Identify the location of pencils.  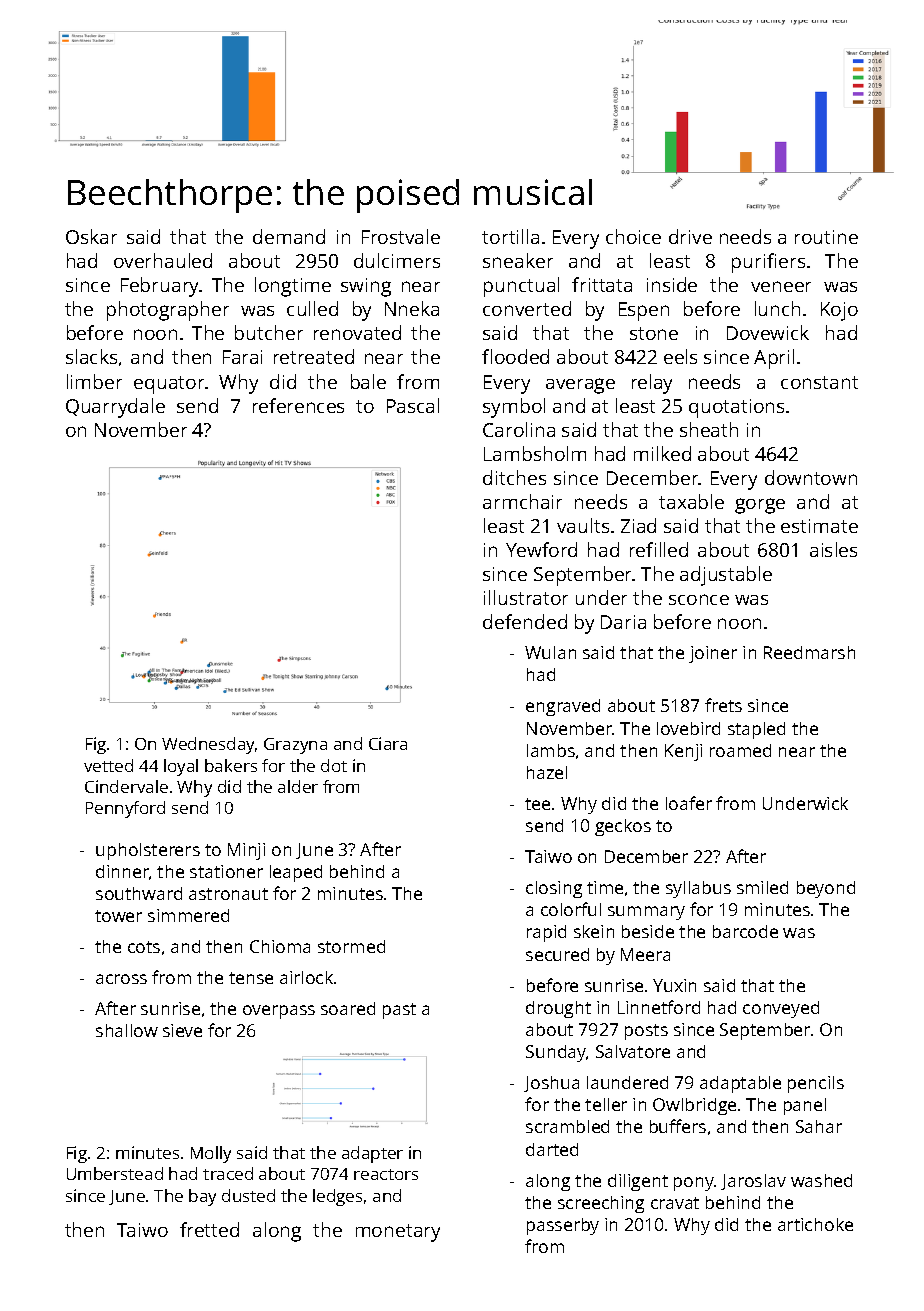
(816, 1084).
